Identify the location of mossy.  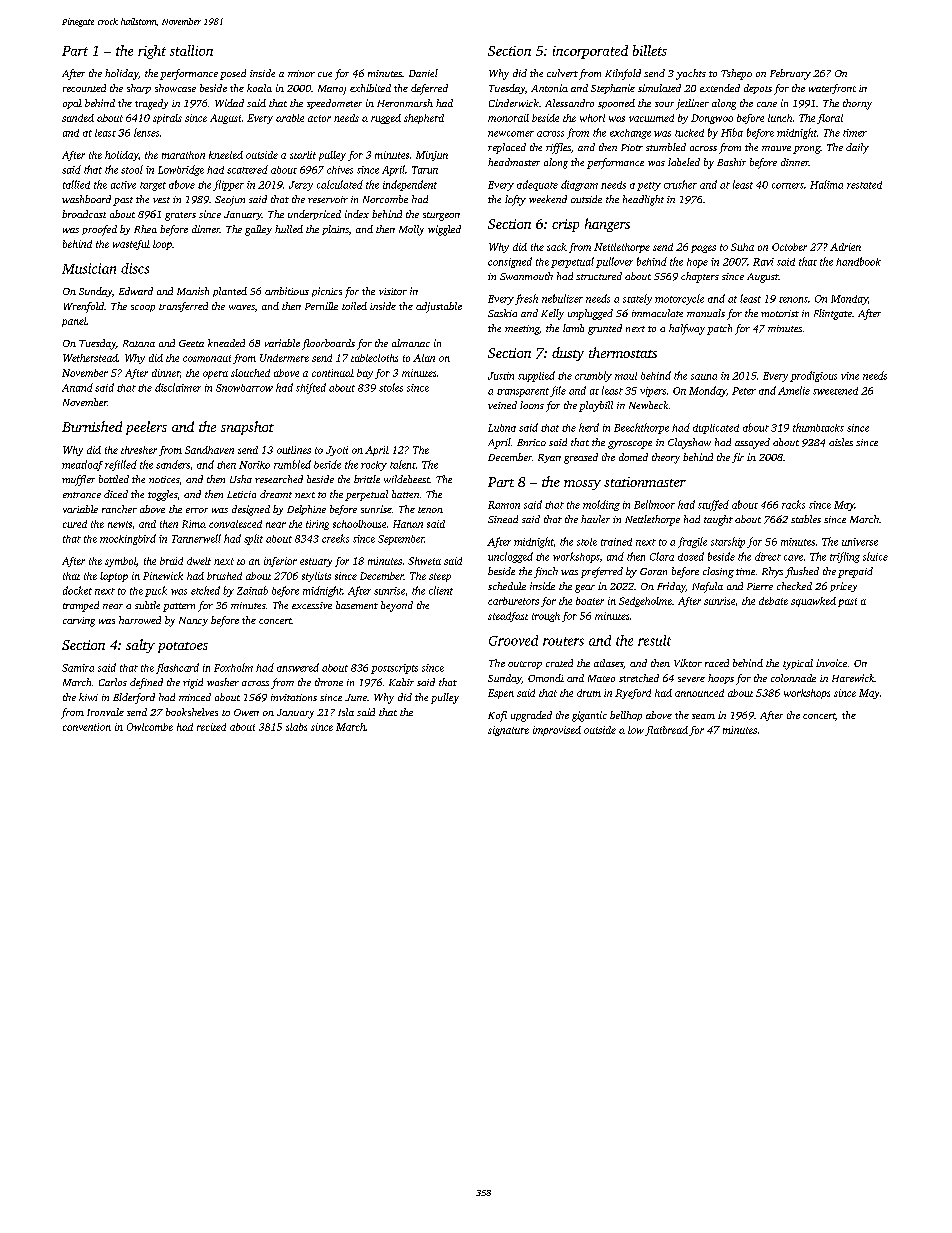
(582, 485).
